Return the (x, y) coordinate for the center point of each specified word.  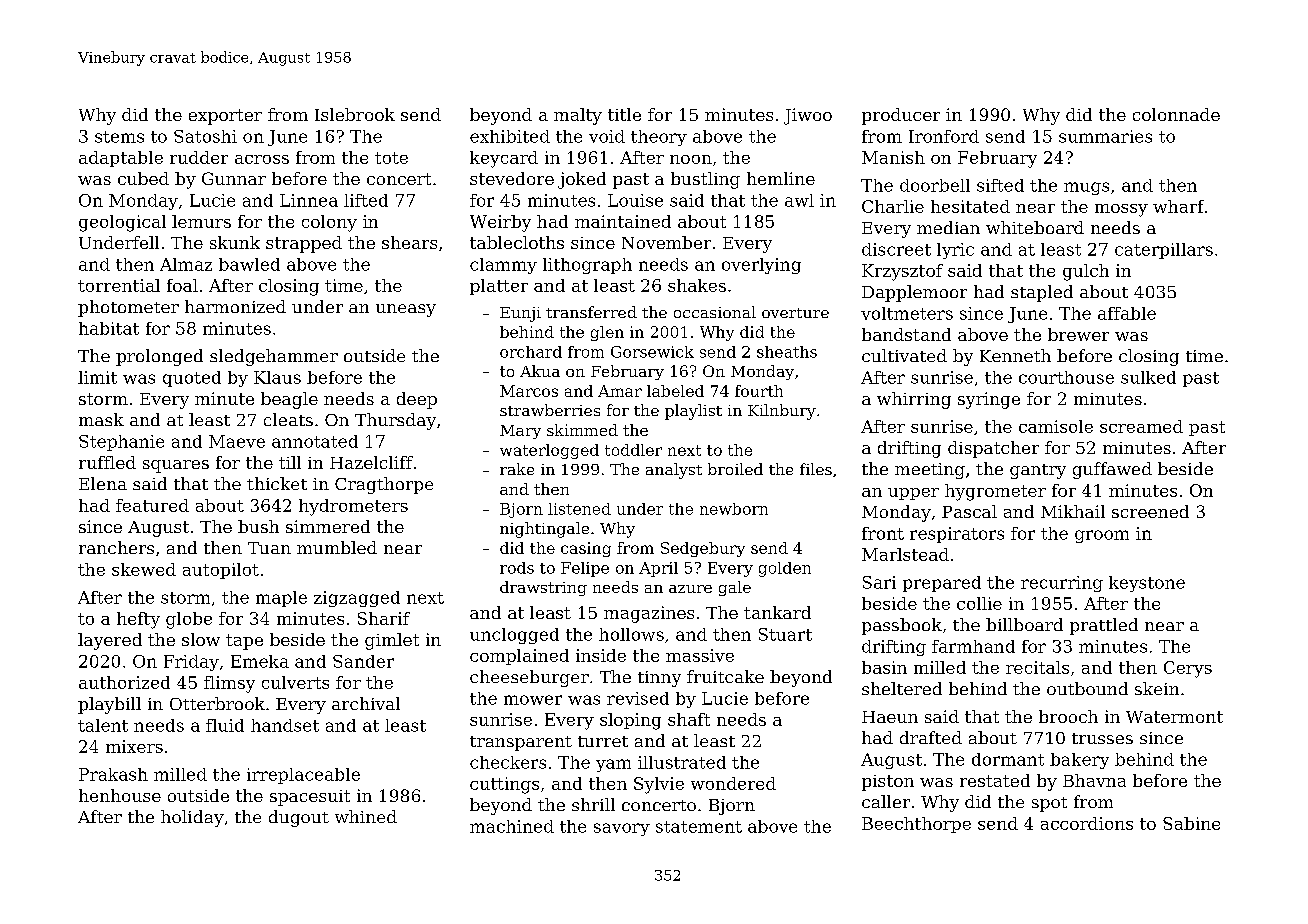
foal (182, 285)
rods (517, 568)
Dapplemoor (914, 293)
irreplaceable (303, 776)
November (666, 242)
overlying (761, 266)
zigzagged (357, 599)
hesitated (970, 206)
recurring (1062, 584)
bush (258, 526)
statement (699, 827)
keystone (1147, 584)
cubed (143, 178)
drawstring (543, 588)
